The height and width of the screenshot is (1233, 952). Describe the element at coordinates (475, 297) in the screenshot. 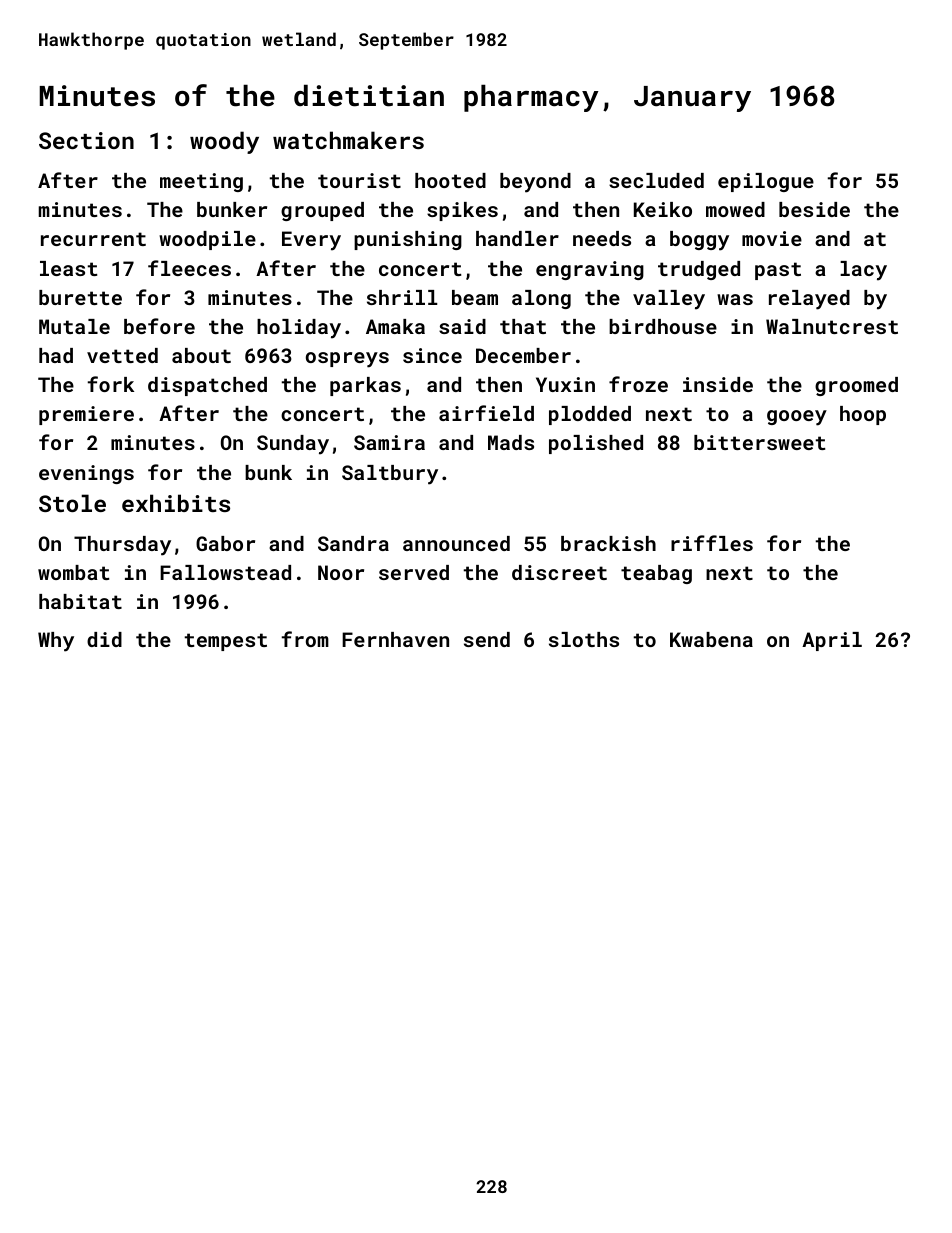

I see `beam` at that location.
